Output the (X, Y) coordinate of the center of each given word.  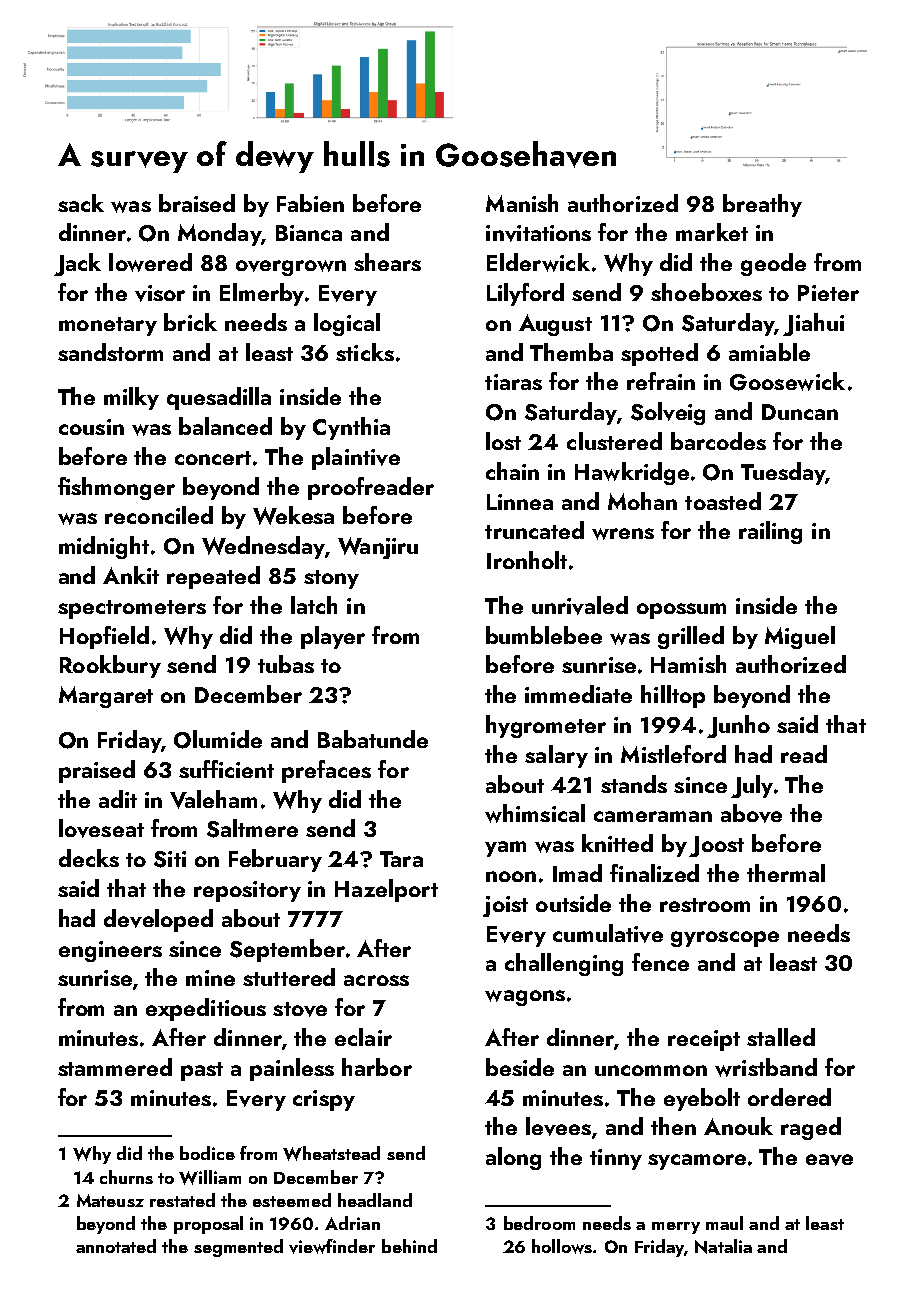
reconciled (159, 515)
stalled (781, 1037)
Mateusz (110, 1200)
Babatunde (373, 739)
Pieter (828, 293)
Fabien (310, 203)
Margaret (106, 697)
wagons (525, 998)
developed (158, 920)
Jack (77, 264)
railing (770, 532)
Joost (716, 846)
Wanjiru (378, 548)
